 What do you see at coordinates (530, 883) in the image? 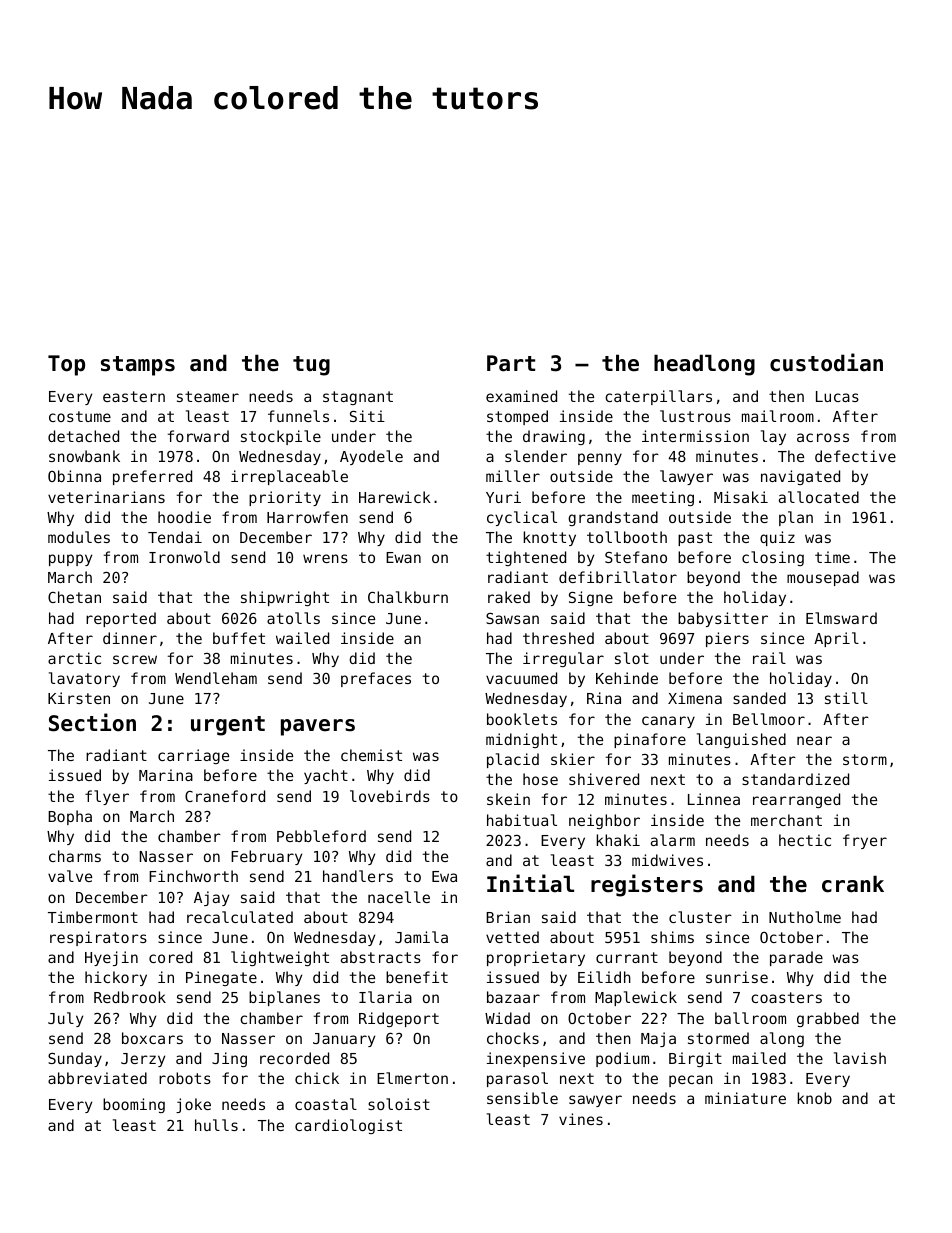
I see `Initial` at bounding box center [530, 883].
